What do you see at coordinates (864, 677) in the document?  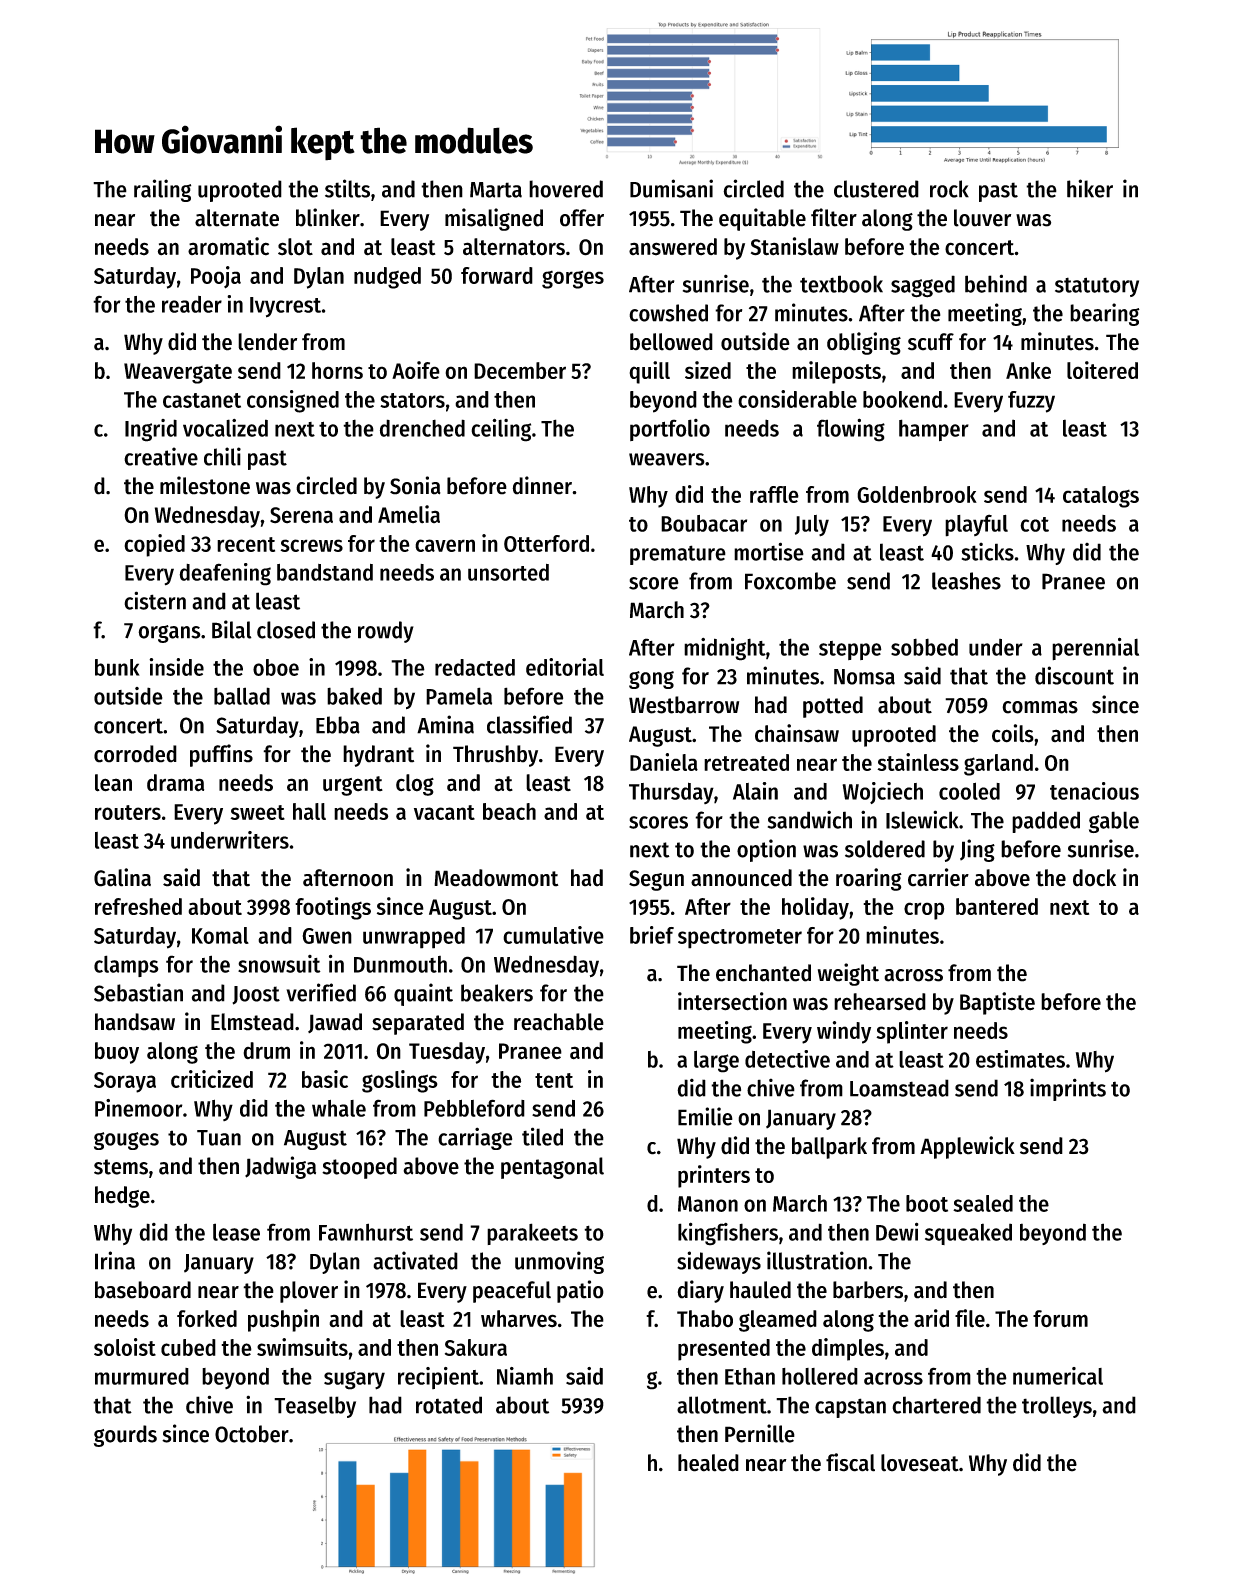 I see `Nomsa` at bounding box center [864, 677].
